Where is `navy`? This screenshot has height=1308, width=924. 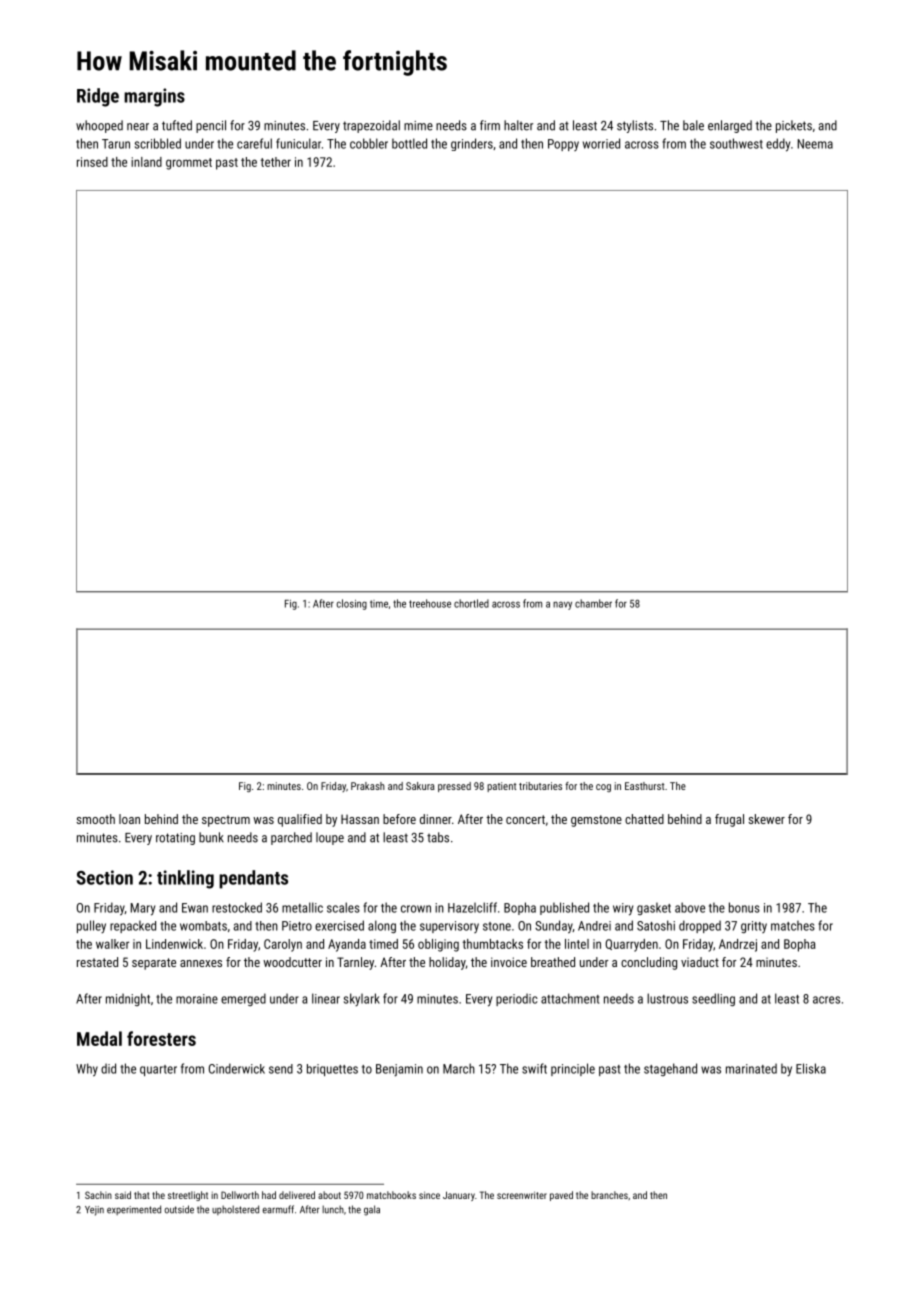
navy is located at coordinates (562, 605).
